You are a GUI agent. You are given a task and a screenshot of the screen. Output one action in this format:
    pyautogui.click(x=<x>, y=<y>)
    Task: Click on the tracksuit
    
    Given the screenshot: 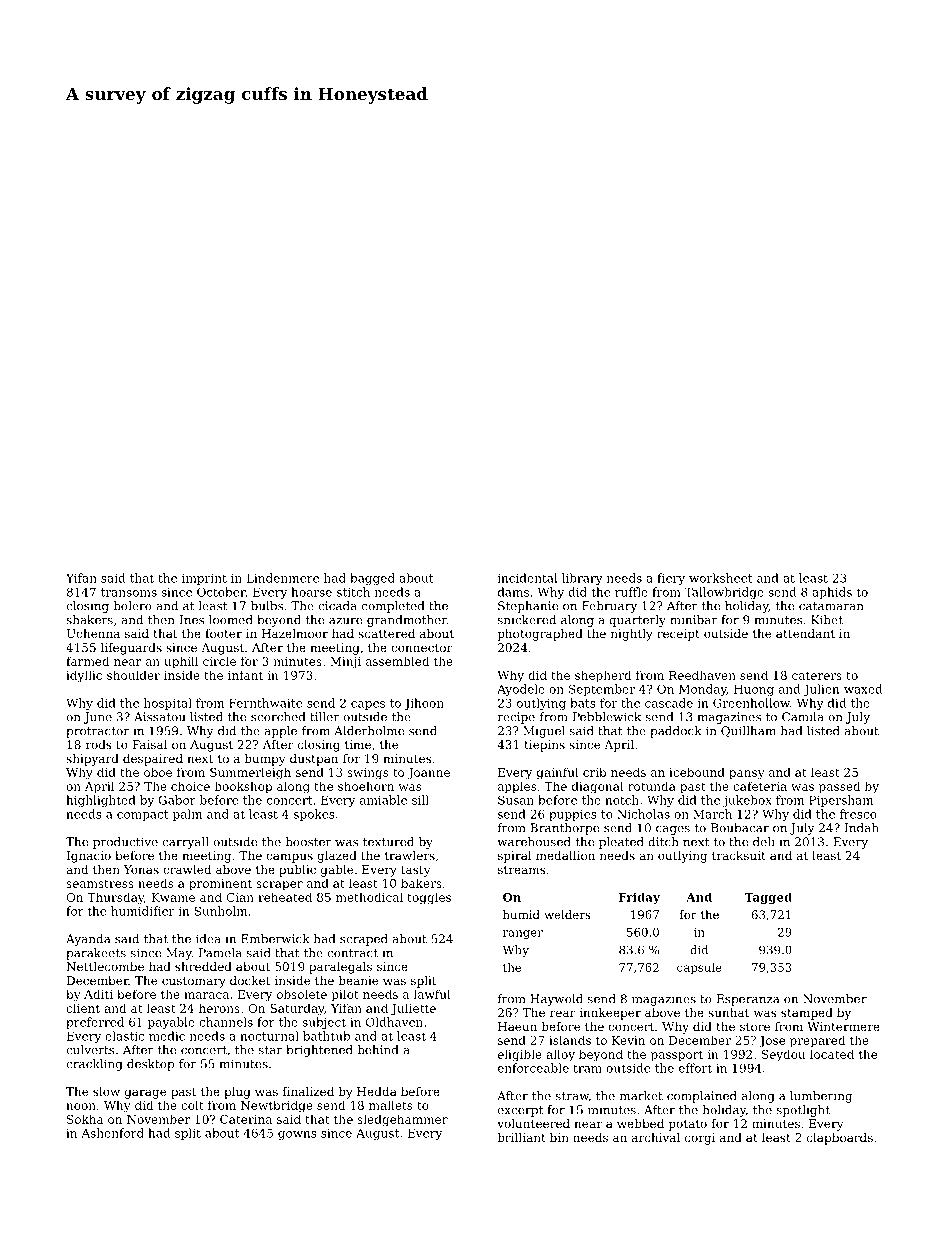 What is the action you would take?
    pyautogui.click(x=739, y=855)
